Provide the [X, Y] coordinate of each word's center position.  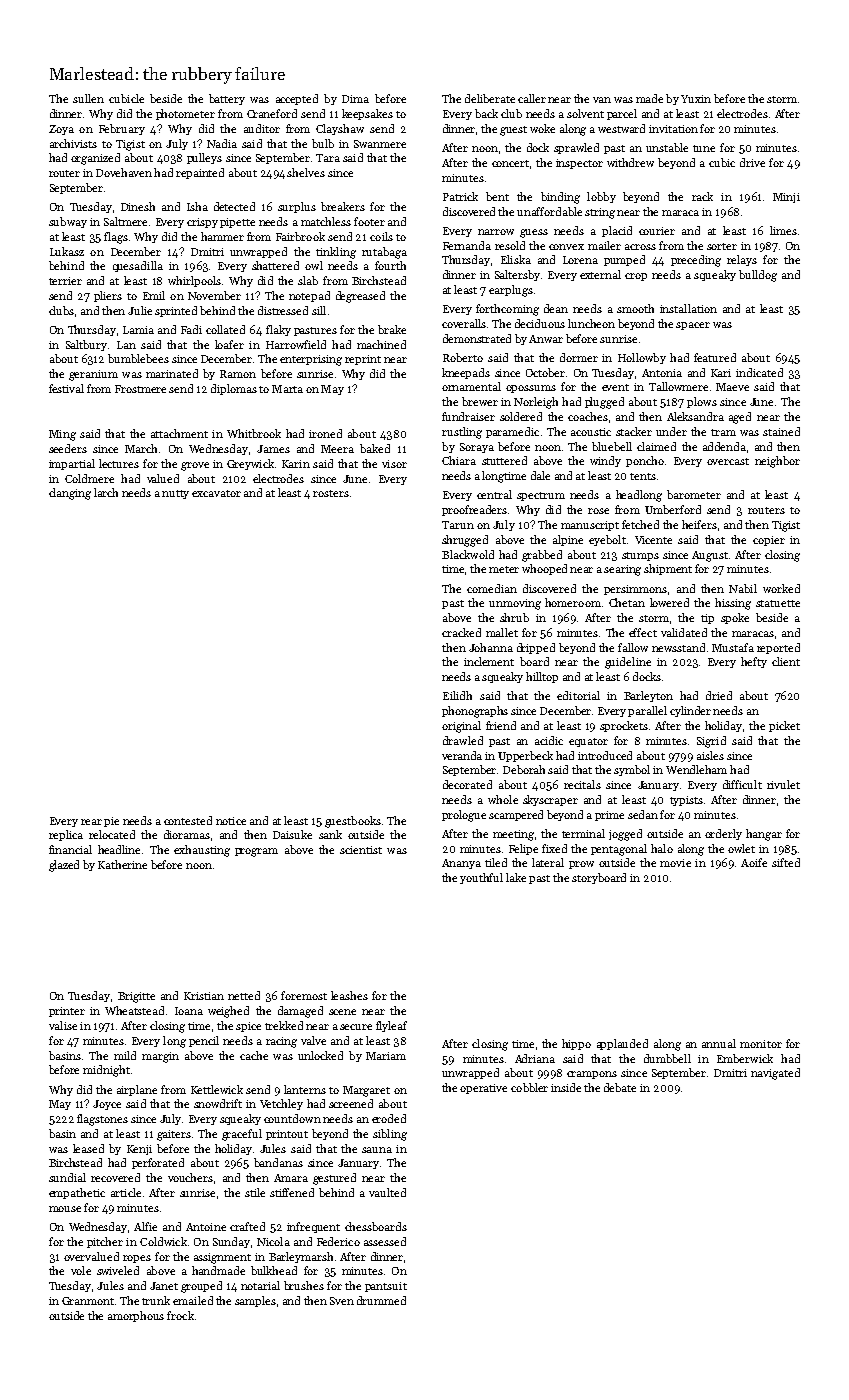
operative [483, 1089]
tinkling [336, 253]
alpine [568, 540]
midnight [106, 1071]
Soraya [477, 448]
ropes [137, 1259]
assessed [385, 1241]
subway [68, 222]
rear [91, 822]
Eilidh [457, 695]
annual [719, 1043]
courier [657, 231]
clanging [70, 494]
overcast [728, 461]
